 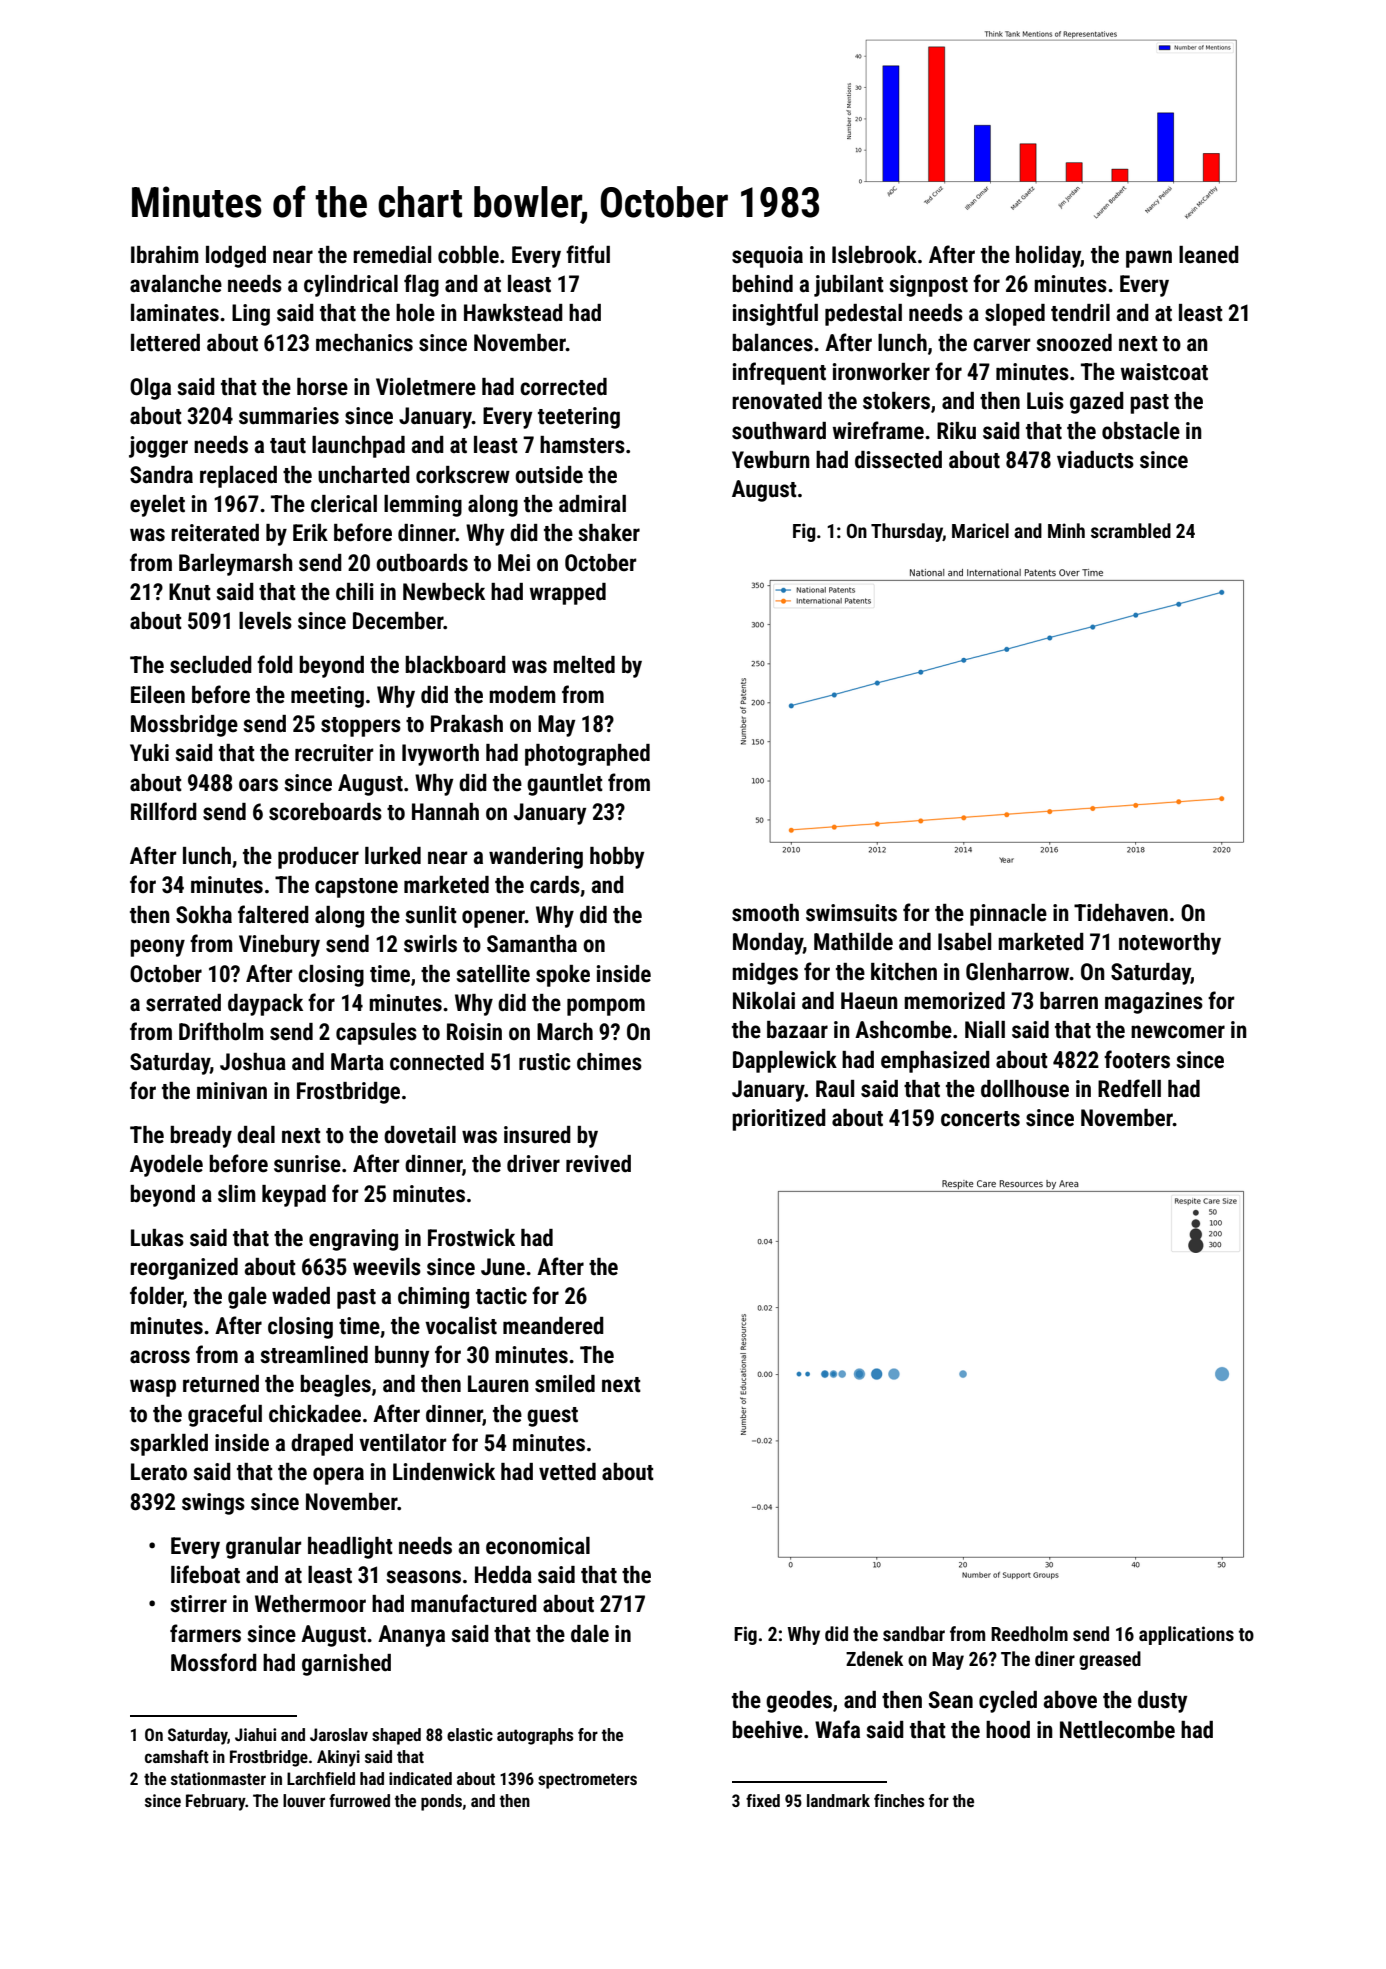 What do you see at coordinates (221, 1031) in the screenshot?
I see `Driftholm` at bounding box center [221, 1031].
